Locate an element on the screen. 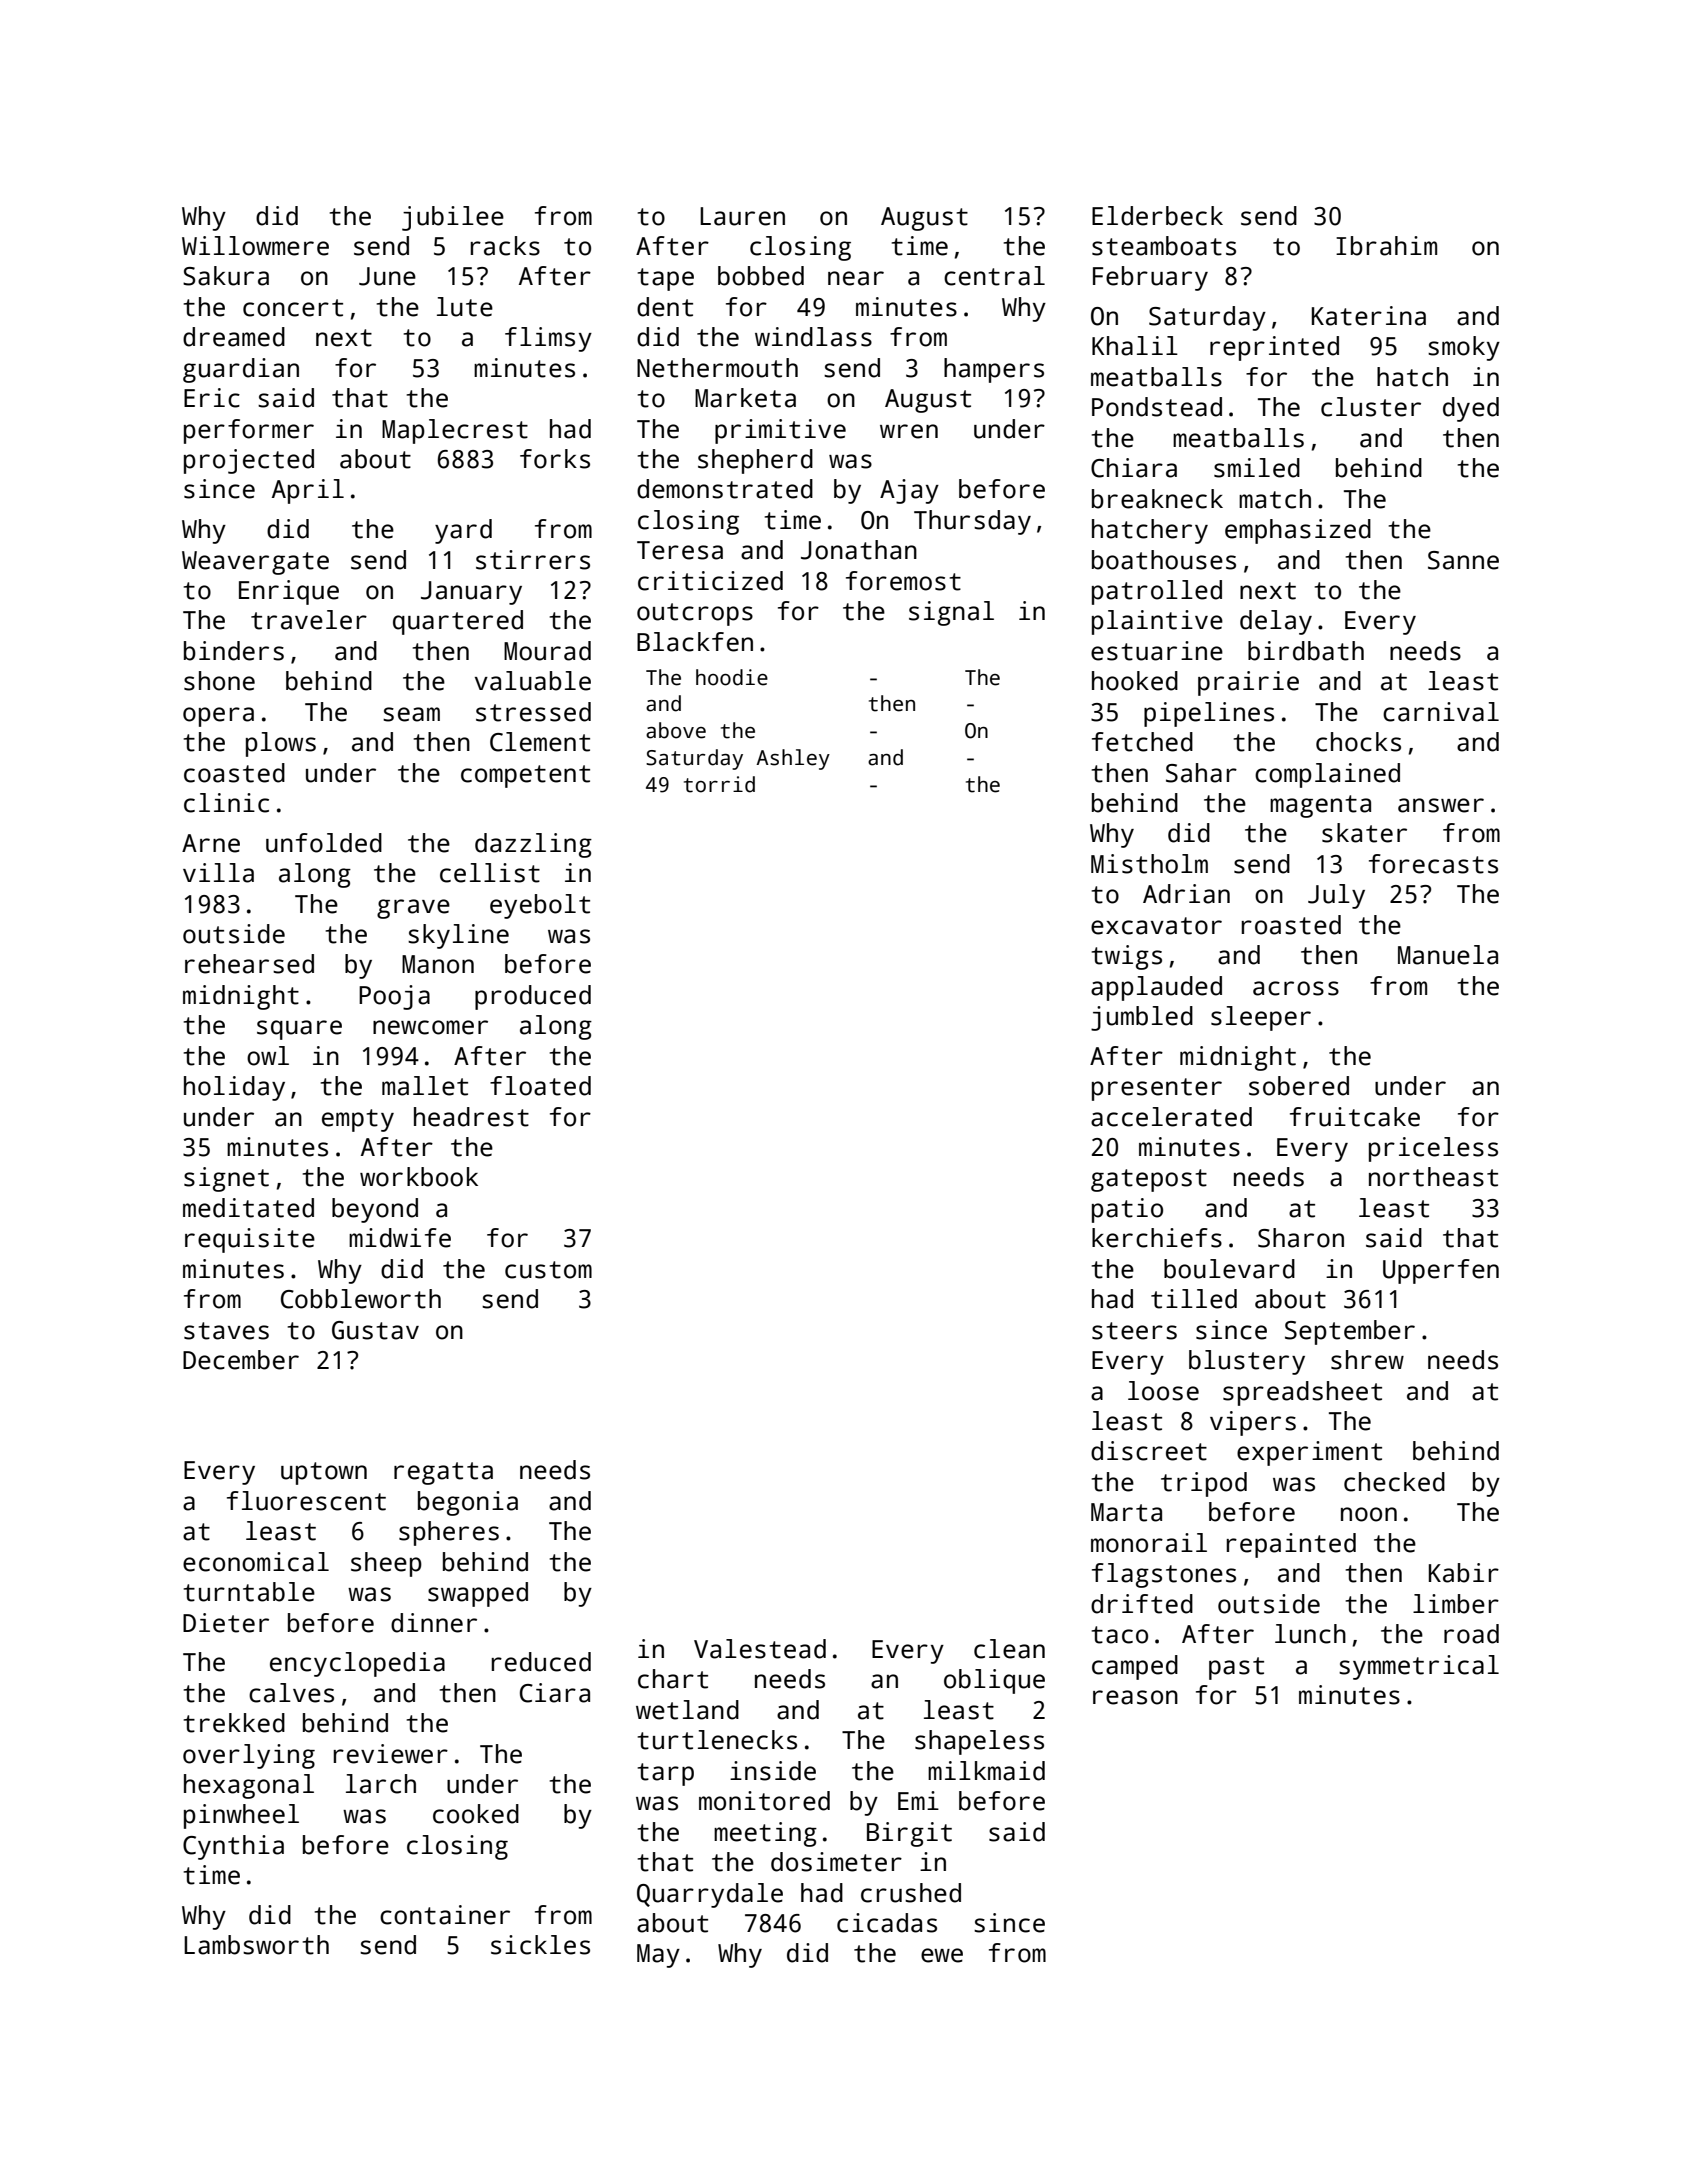 Image resolution: width=1683 pixels, height=2178 pixels. dazzling is located at coordinates (533, 845).
